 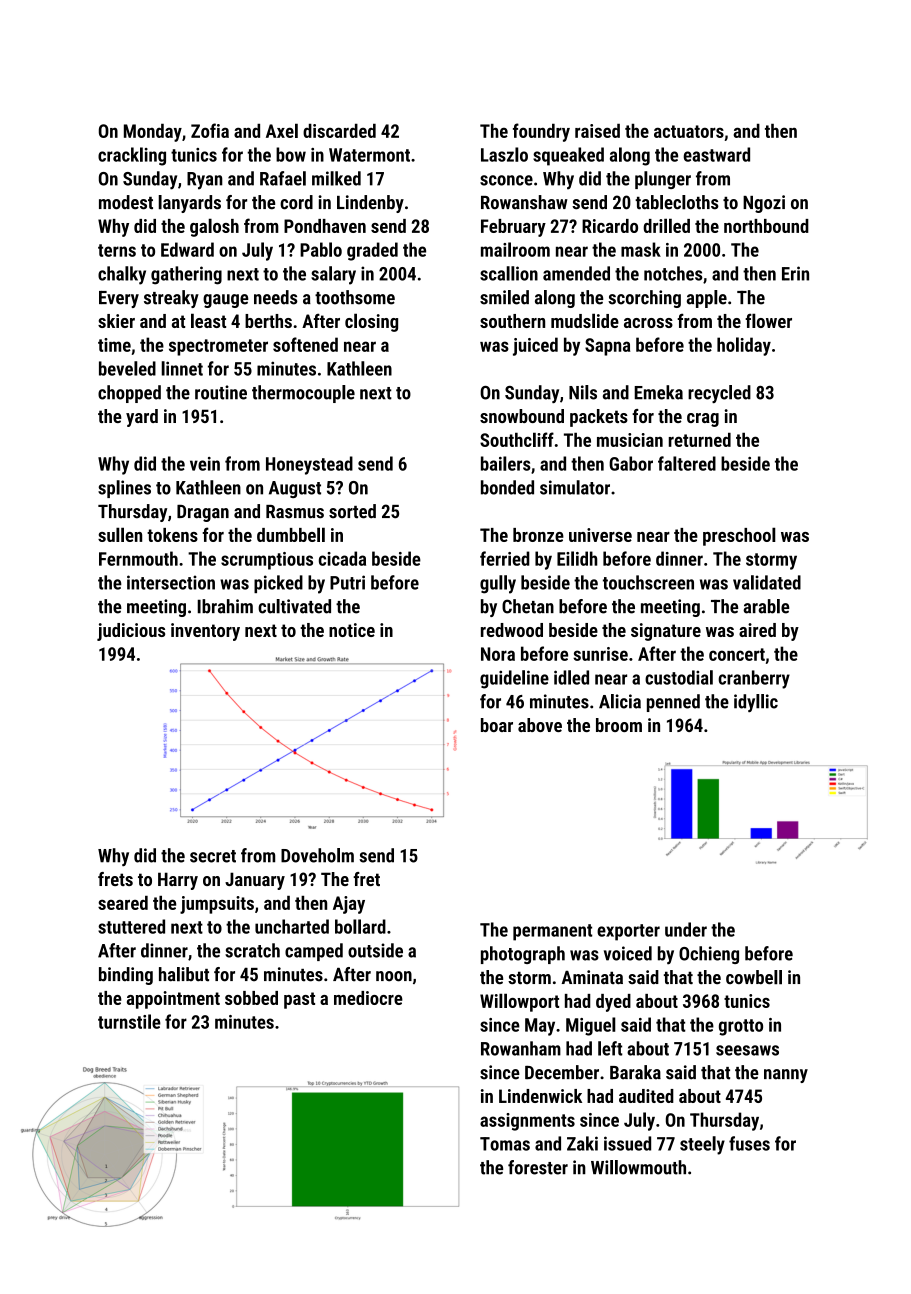 What do you see at coordinates (538, 1167) in the document?
I see `forester` at bounding box center [538, 1167].
